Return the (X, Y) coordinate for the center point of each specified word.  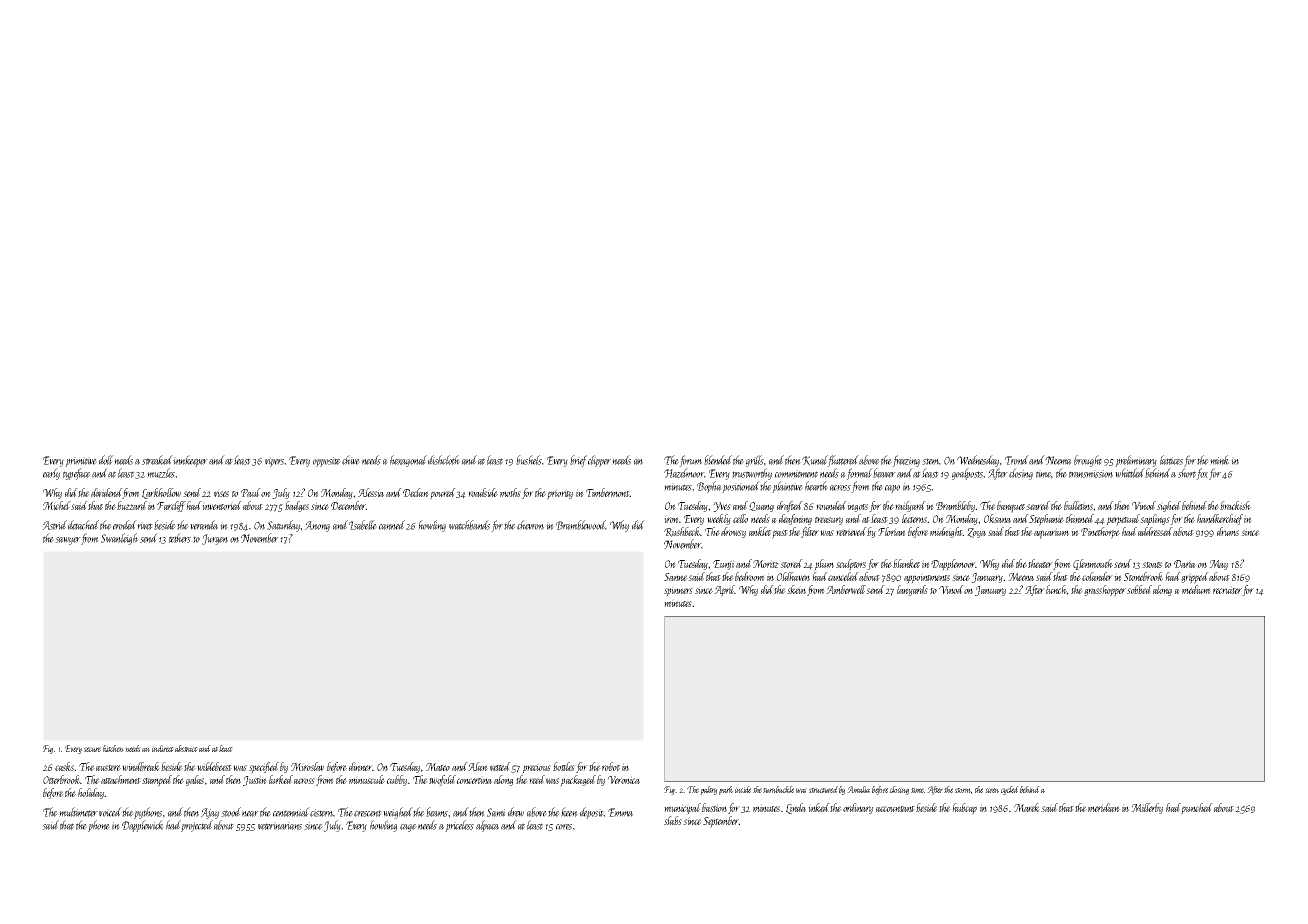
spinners (678, 591)
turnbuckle (778, 789)
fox (1202, 474)
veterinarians (280, 826)
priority (560, 494)
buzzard (132, 505)
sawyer (68, 541)
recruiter (1227, 590)
